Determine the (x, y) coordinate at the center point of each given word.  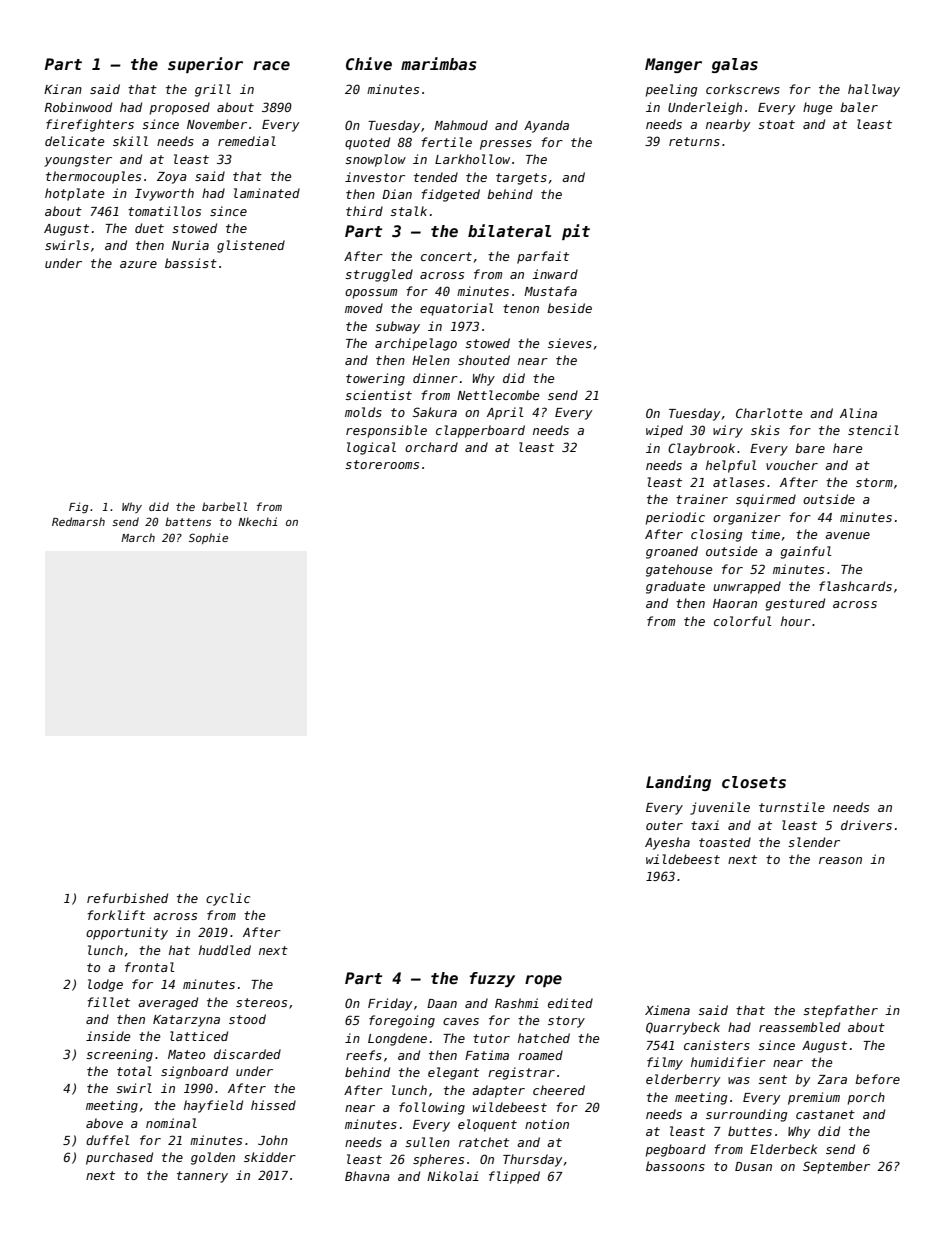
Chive (369, 63)
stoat (776, 124)
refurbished (127, 898)
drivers (866, 825)
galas (735, 65)
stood (247, 1019)
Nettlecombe (498, 395)
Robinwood (78, 107)
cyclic (228, 899)
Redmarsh (78, 521)
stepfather (840, 1011)
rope (543, 981)
